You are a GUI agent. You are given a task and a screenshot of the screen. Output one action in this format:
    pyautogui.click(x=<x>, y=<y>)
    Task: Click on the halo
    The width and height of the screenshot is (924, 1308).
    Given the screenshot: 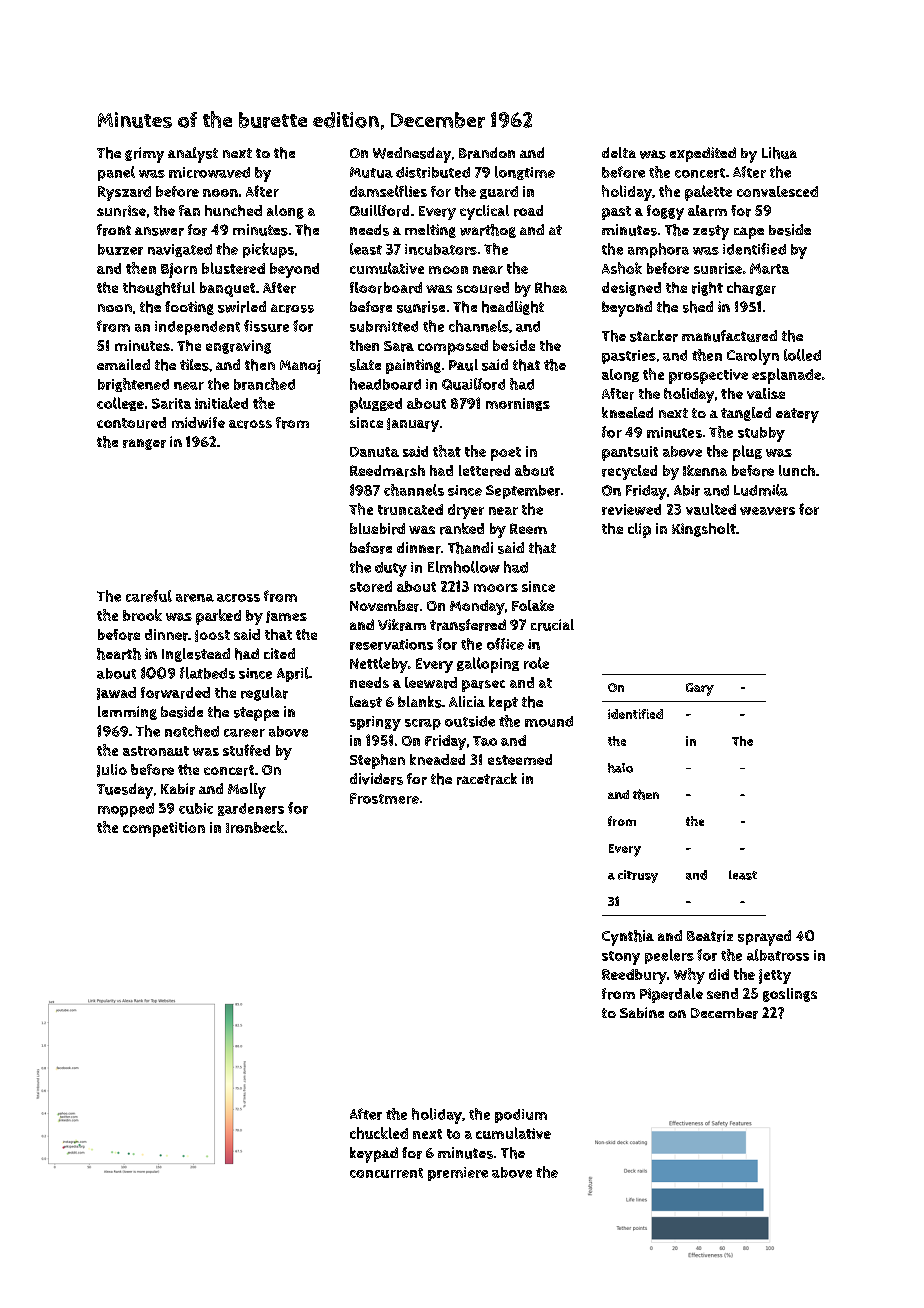 What is the action you would take?
    pyautogui.click(x=620, y=768)
